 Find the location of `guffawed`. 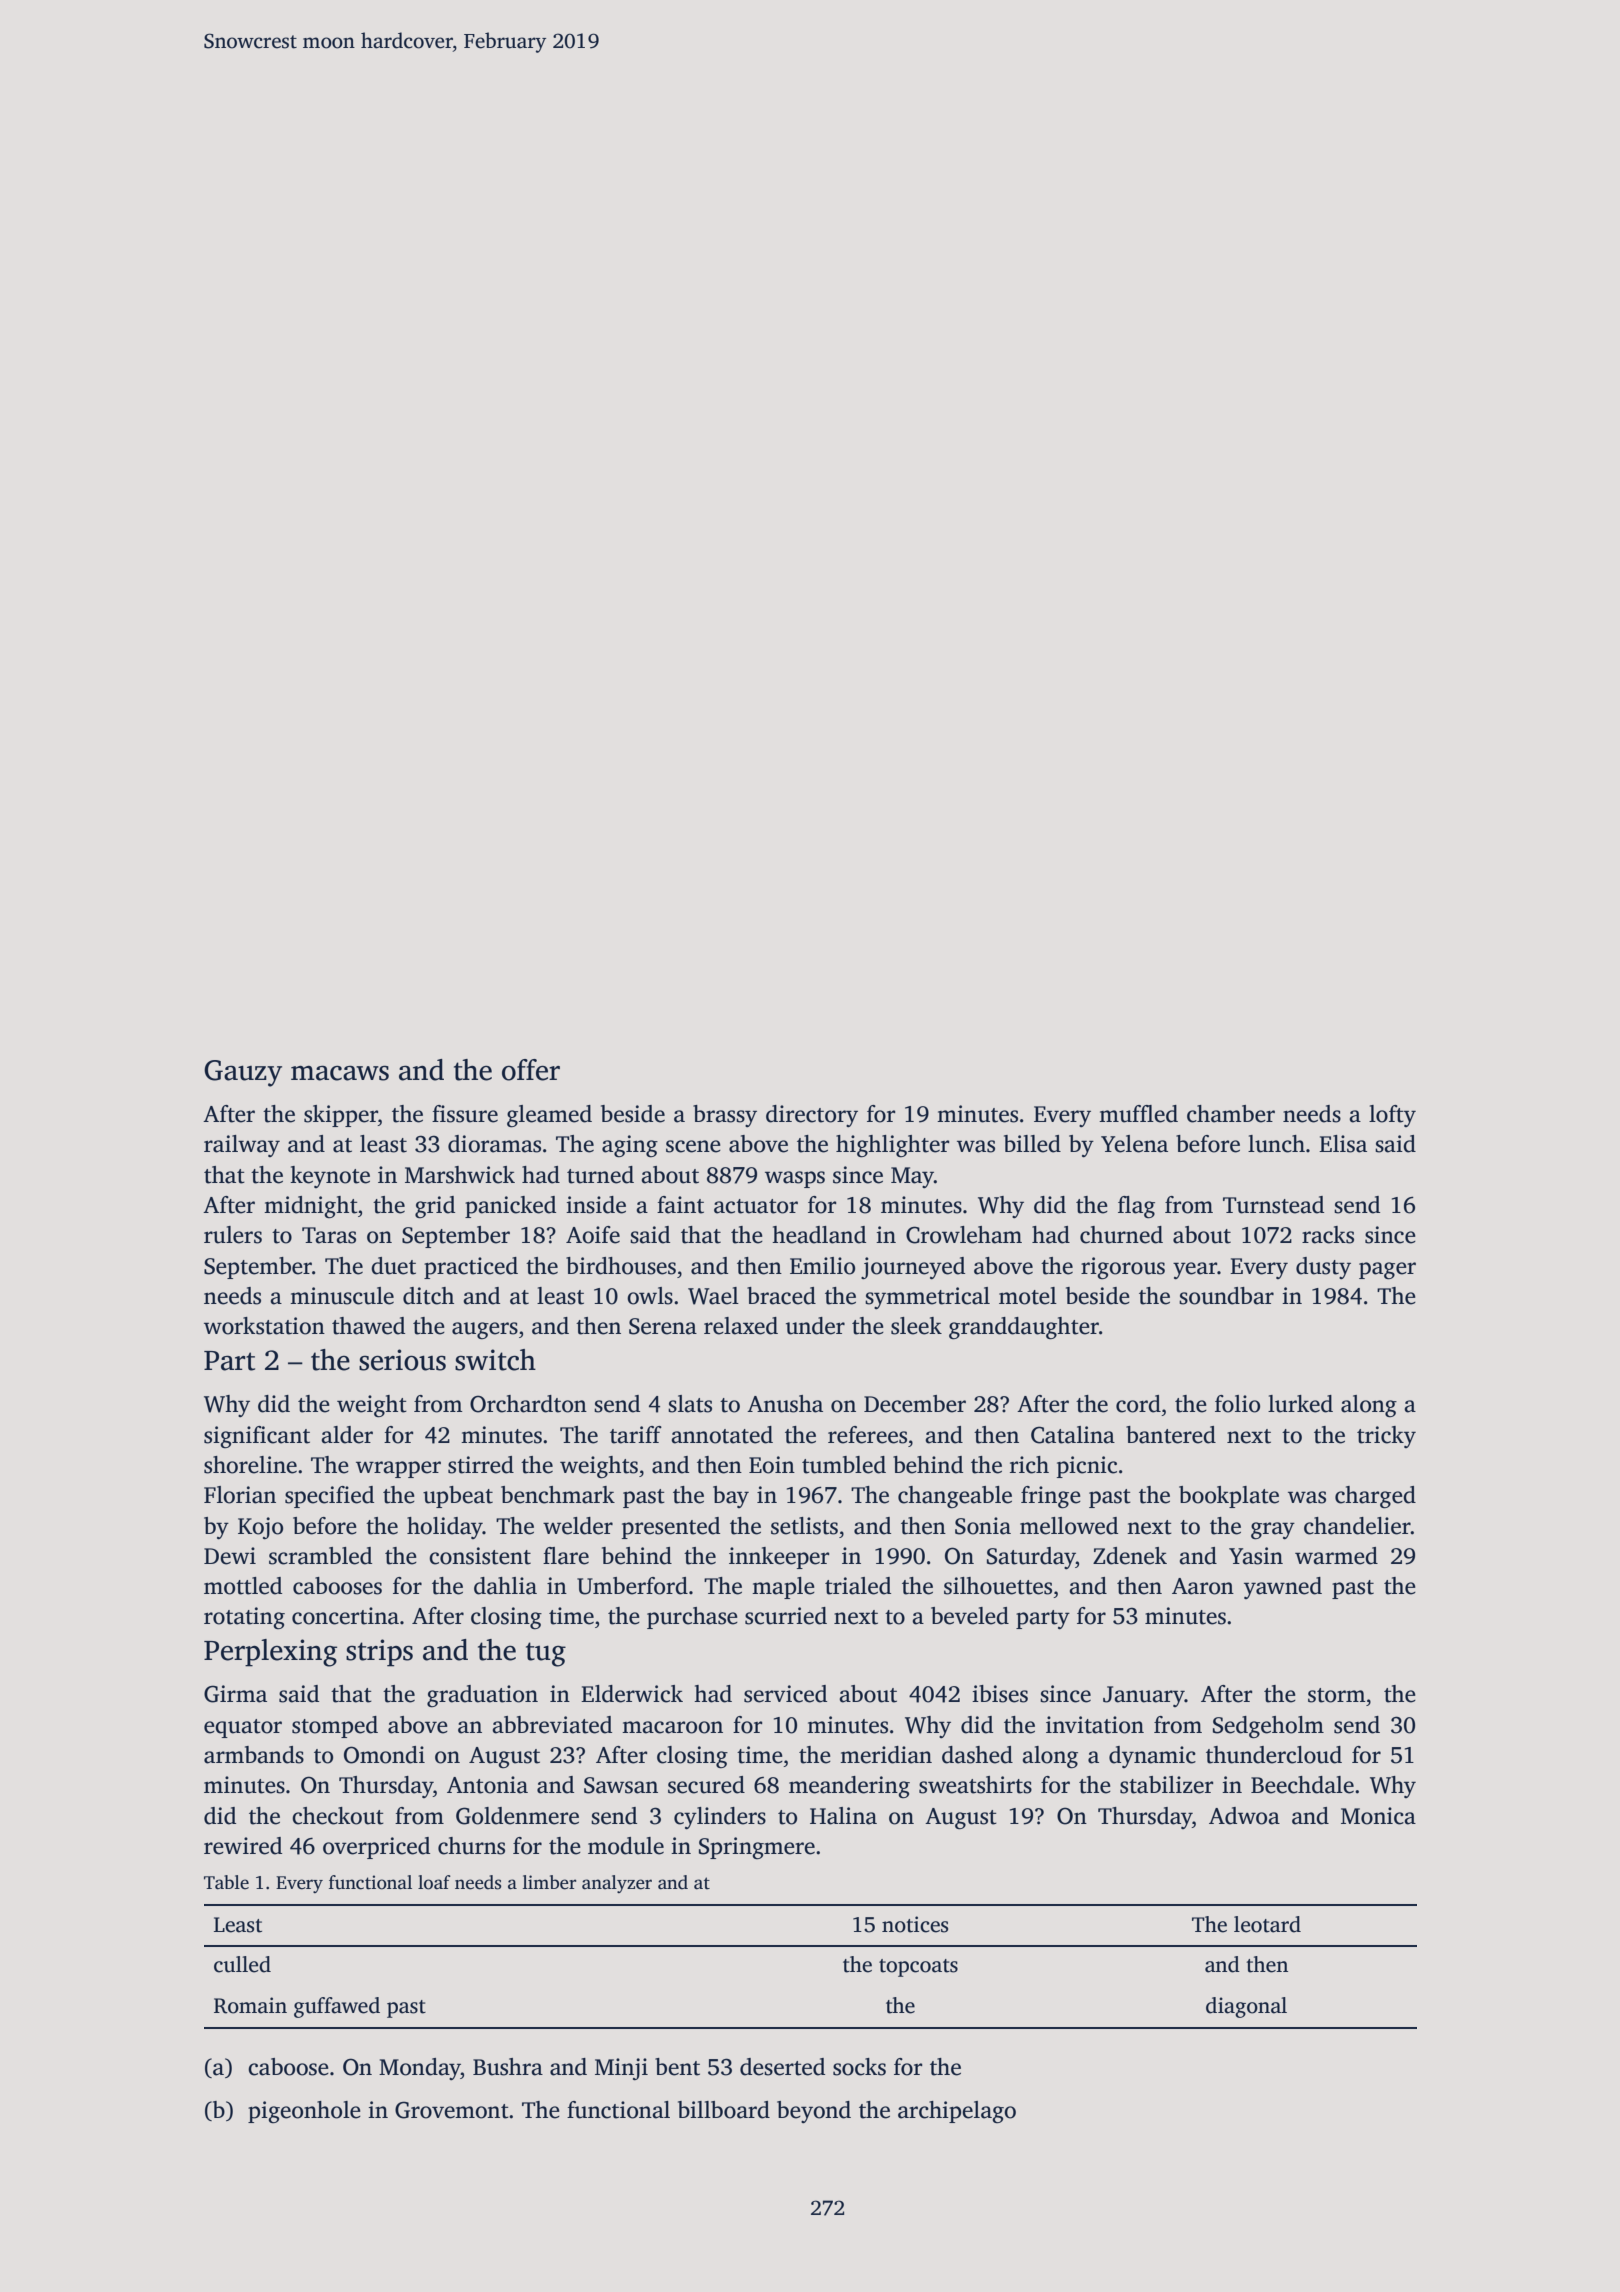

guffawed is located at coordinates (337, 2007).
